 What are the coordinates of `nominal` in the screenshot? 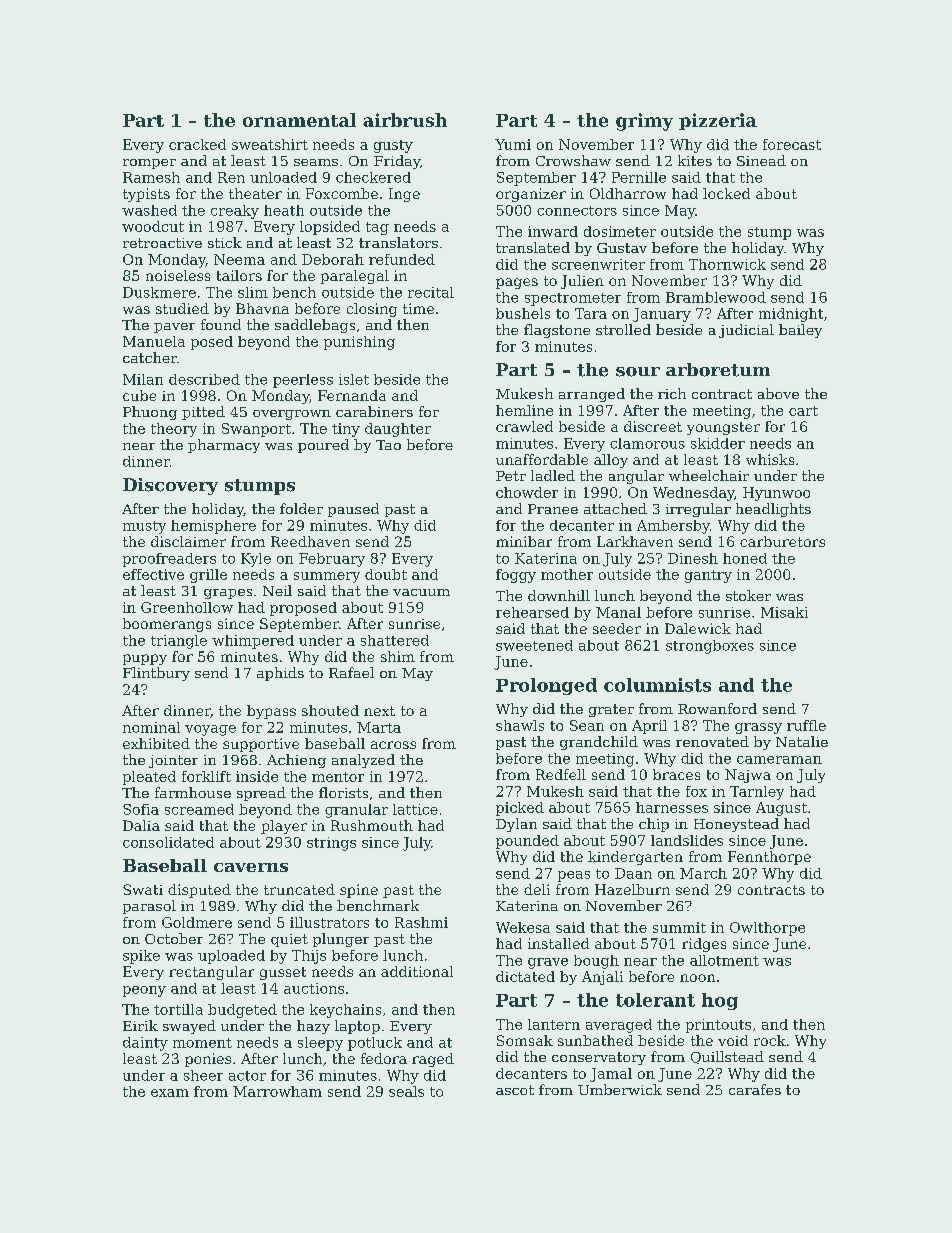 It's located at (151, 727).
